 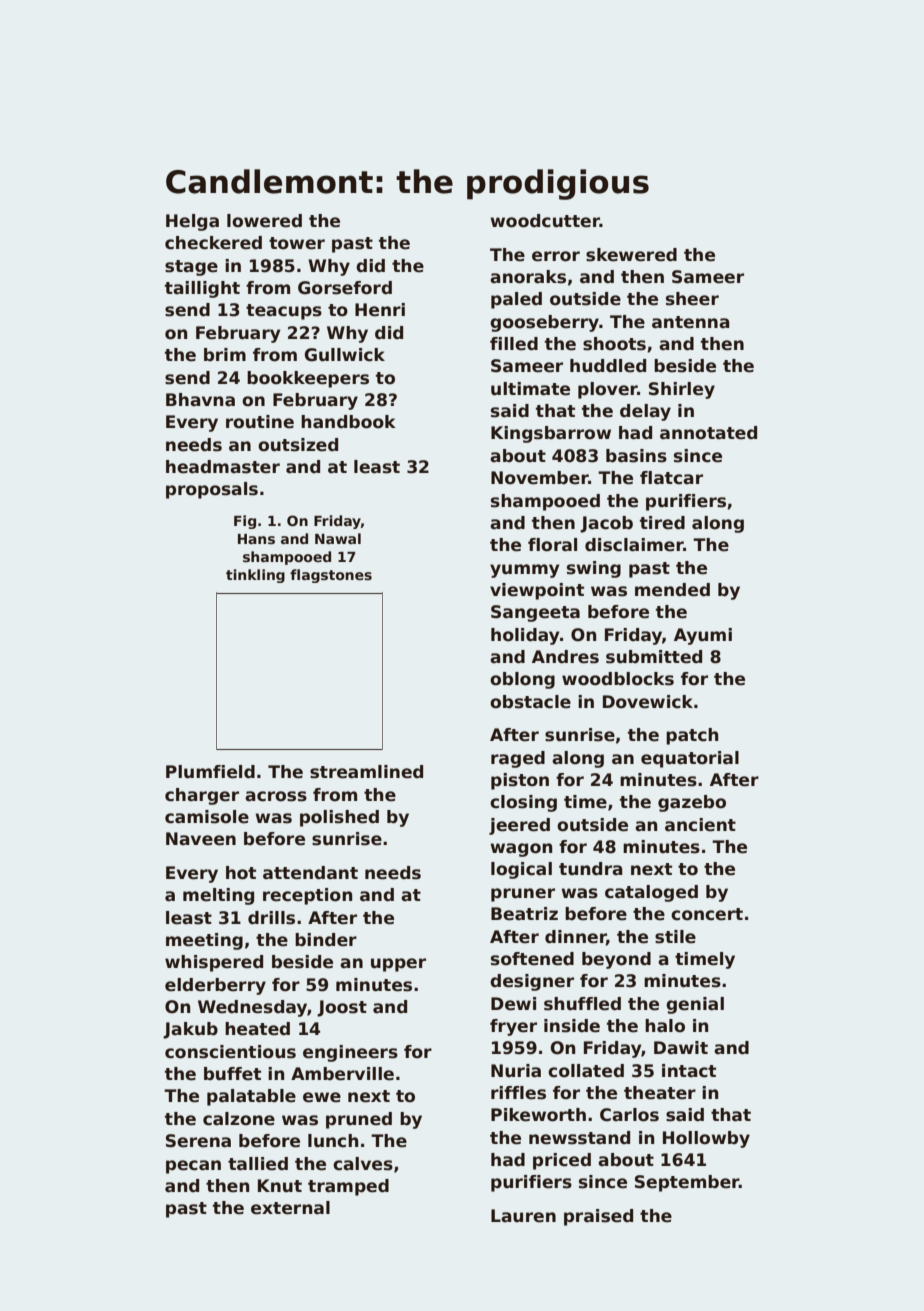 I want to click on Fig, so click(x=245, y=522).
